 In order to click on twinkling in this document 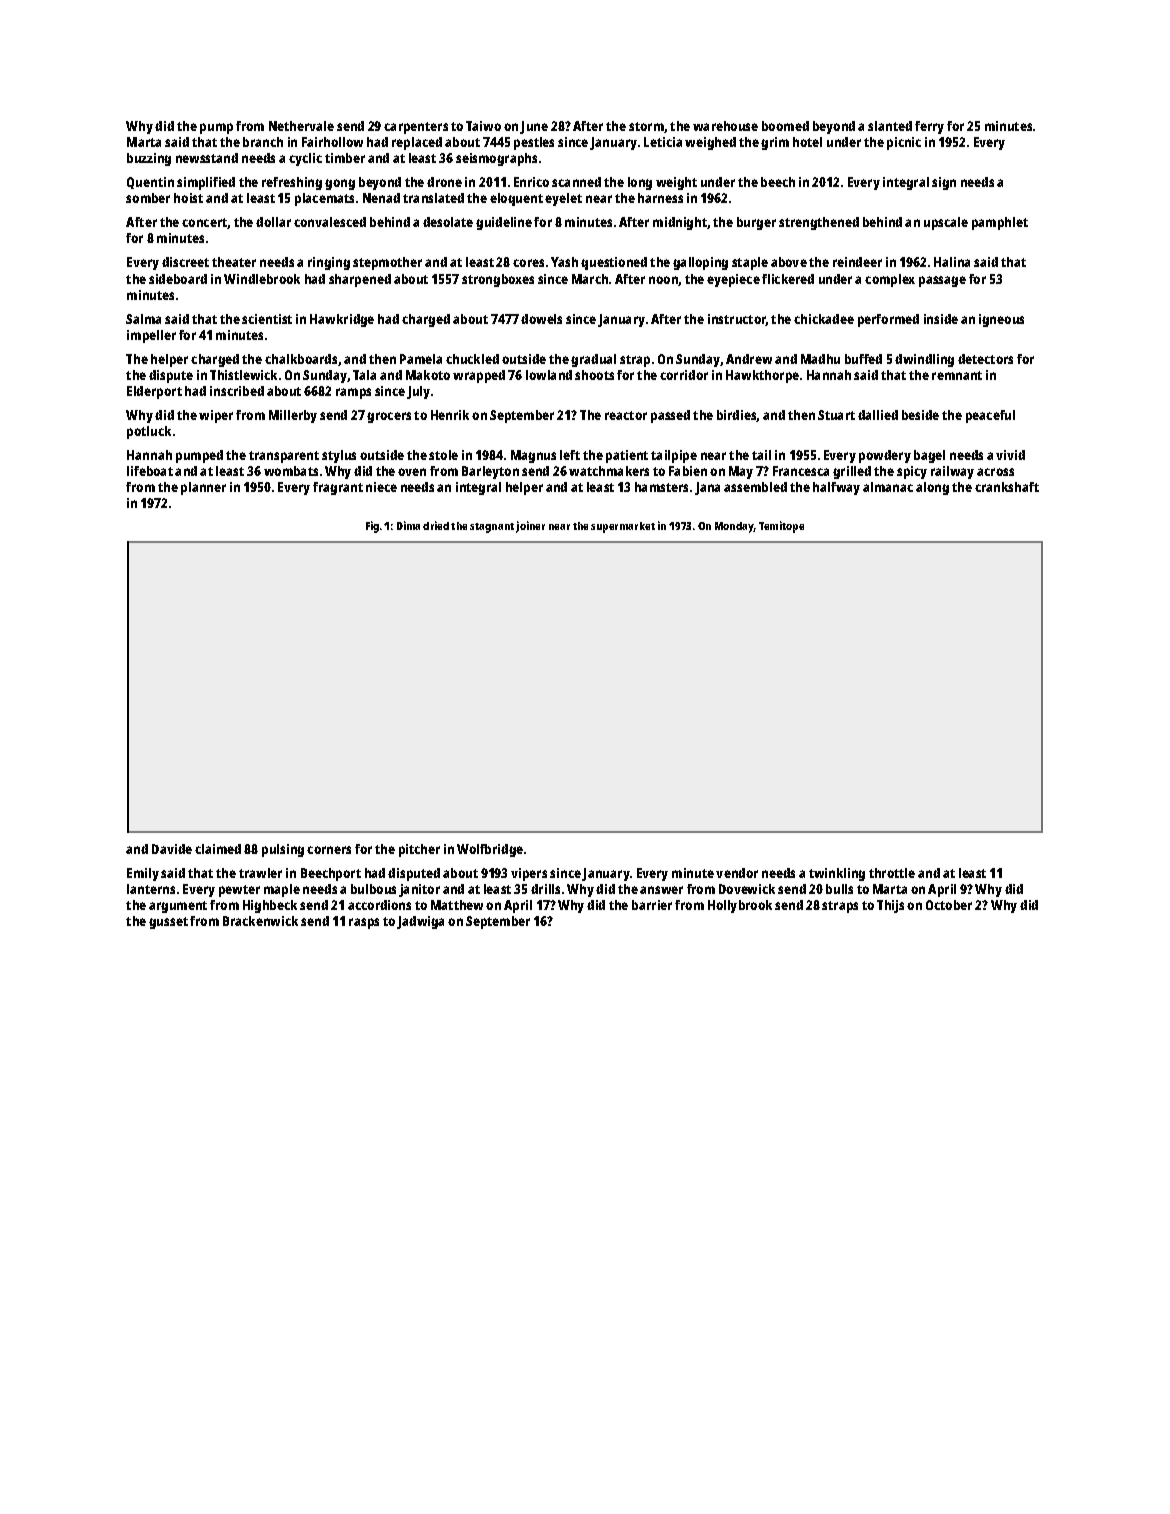, I will do `click(837, 874)`.
